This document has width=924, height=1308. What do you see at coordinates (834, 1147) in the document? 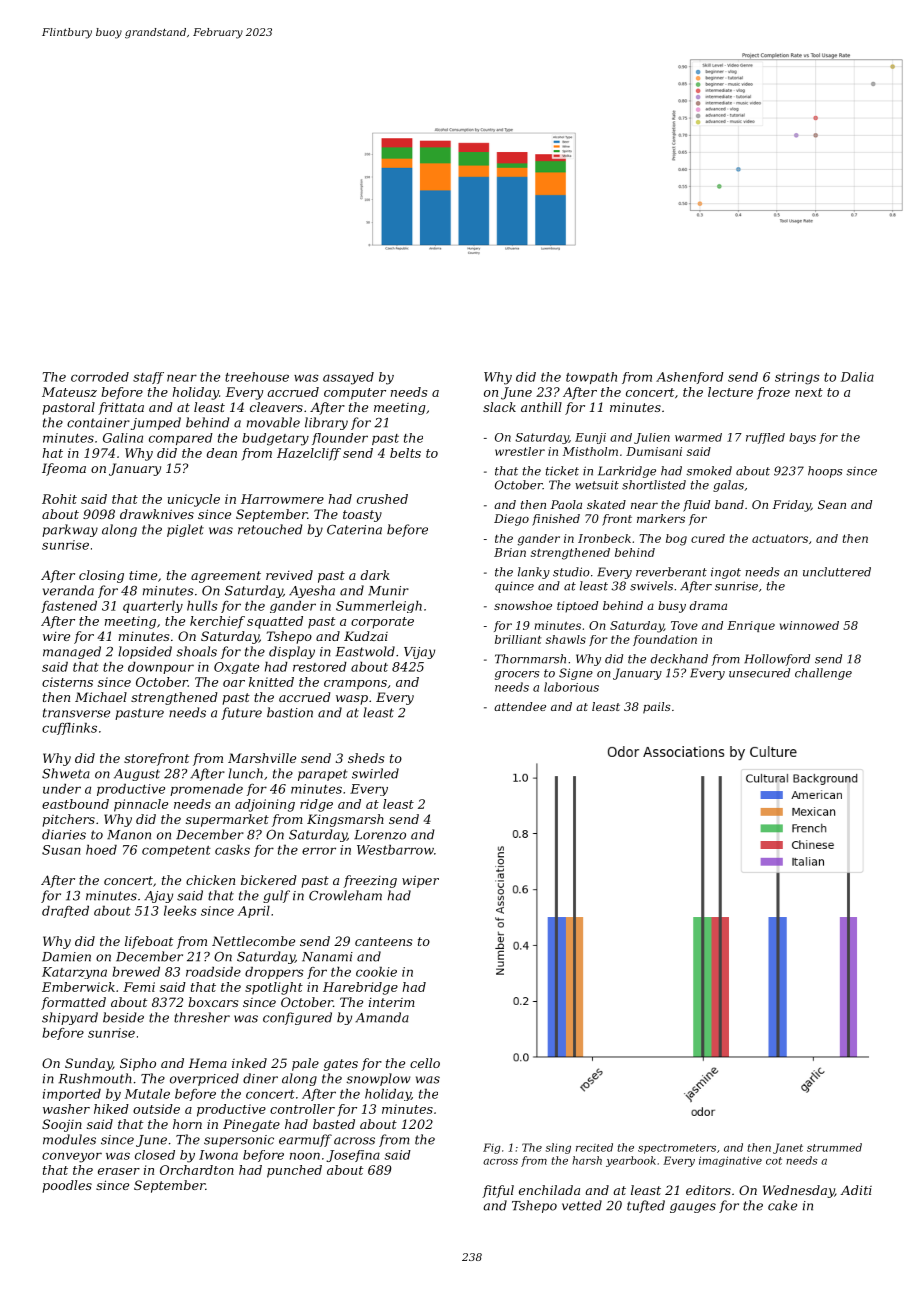
I see `strummed` at bounding box center [834, 1147].
